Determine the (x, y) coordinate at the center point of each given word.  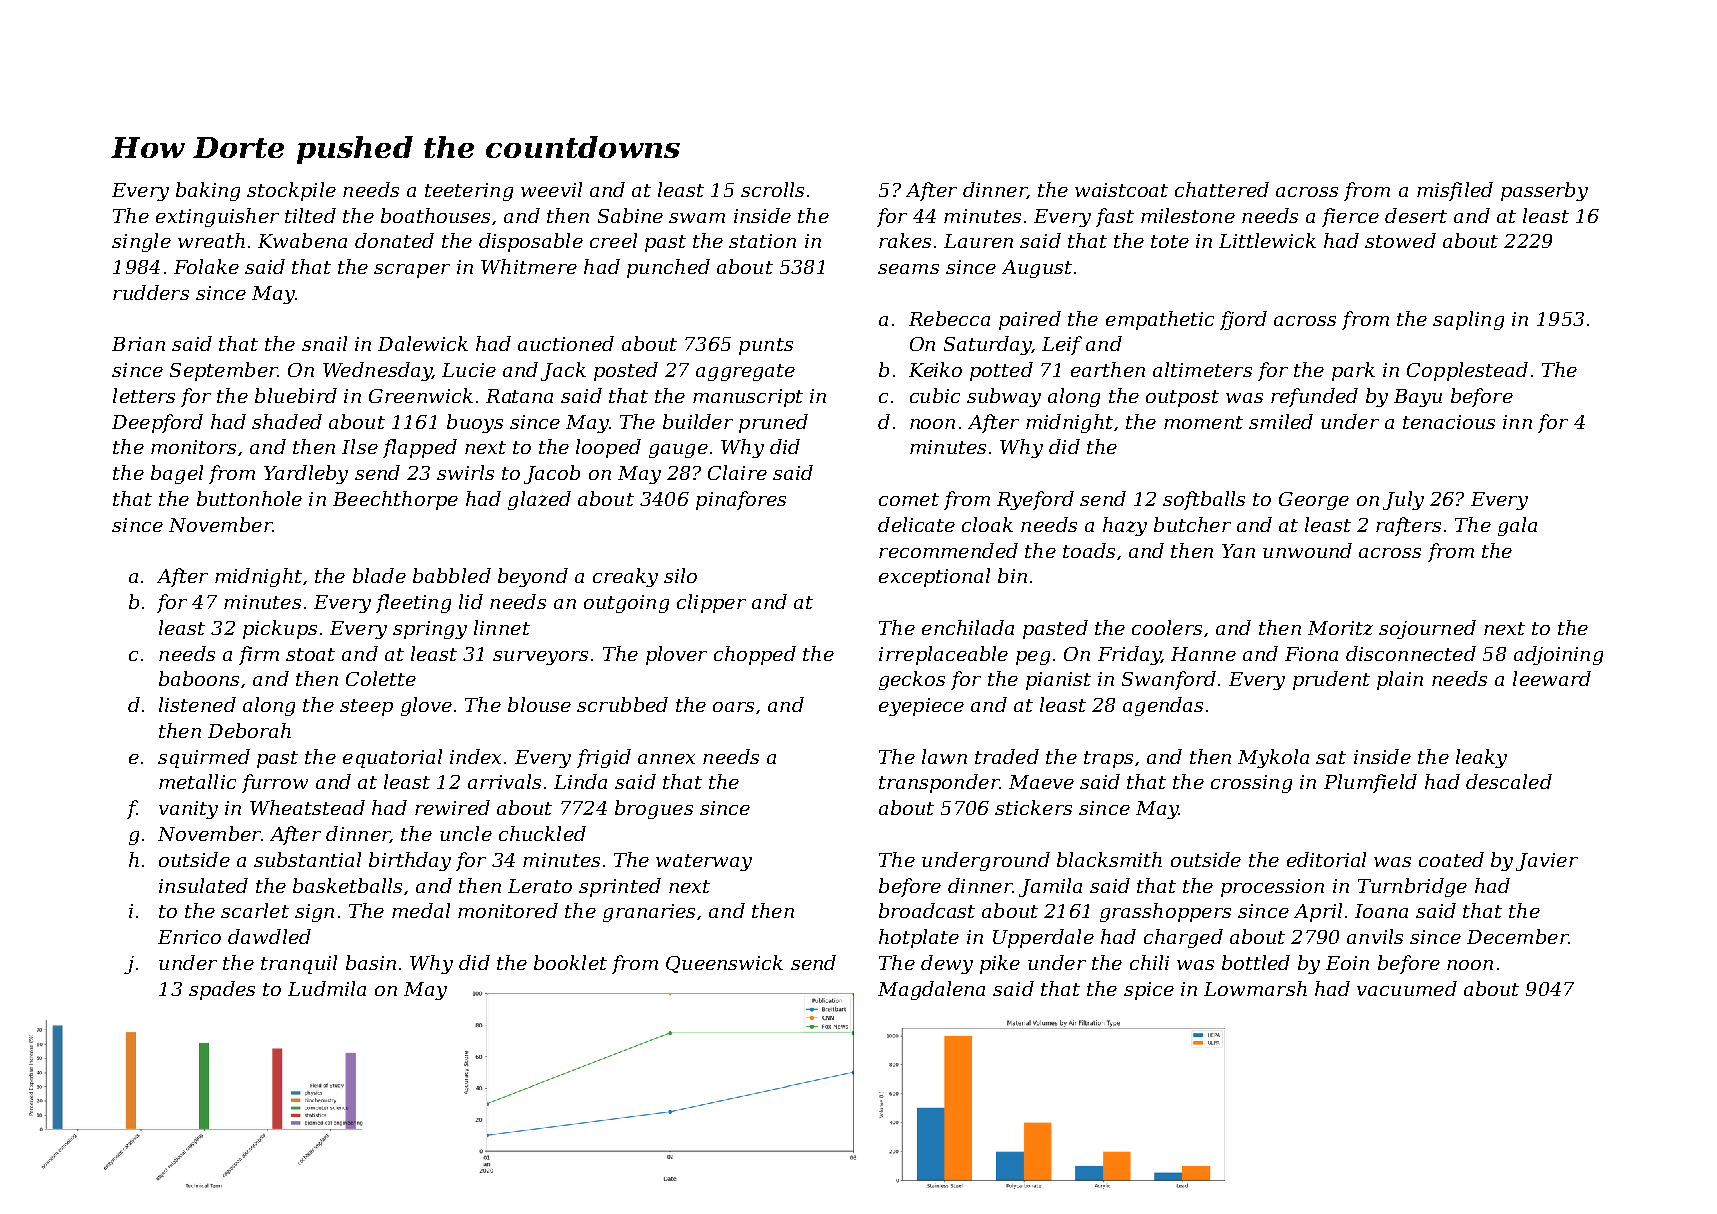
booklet (570, 962)
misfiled (1455, 191)
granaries (649, 913)
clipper (711, 603)
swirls (465, 472)
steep (366, 707)
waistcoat (1121, 190)
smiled (1281, 421)
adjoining (1558, 655)
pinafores (741, 500)
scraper (412, 271)
